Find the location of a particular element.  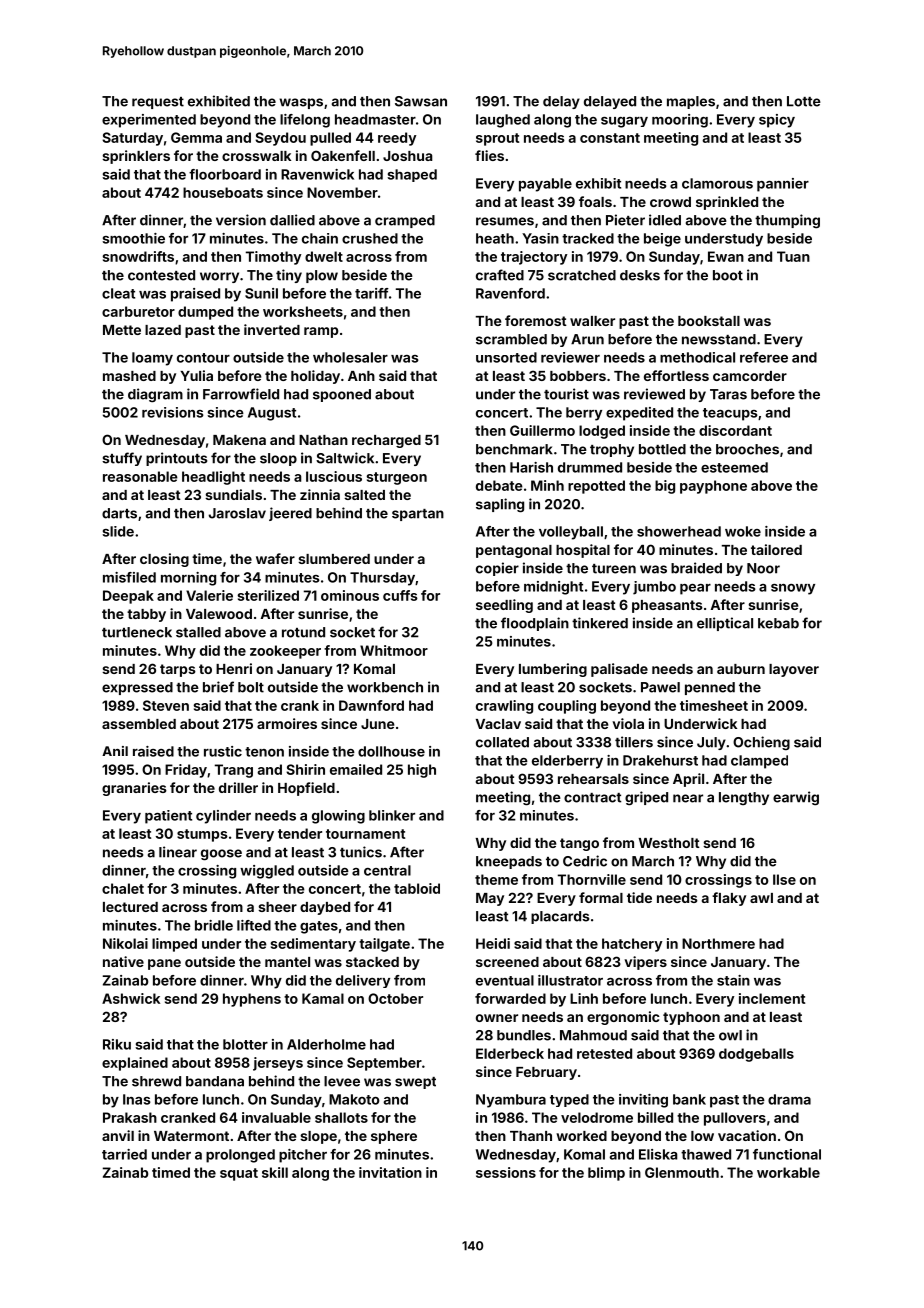

contested is located at coordinates (161, 275).
